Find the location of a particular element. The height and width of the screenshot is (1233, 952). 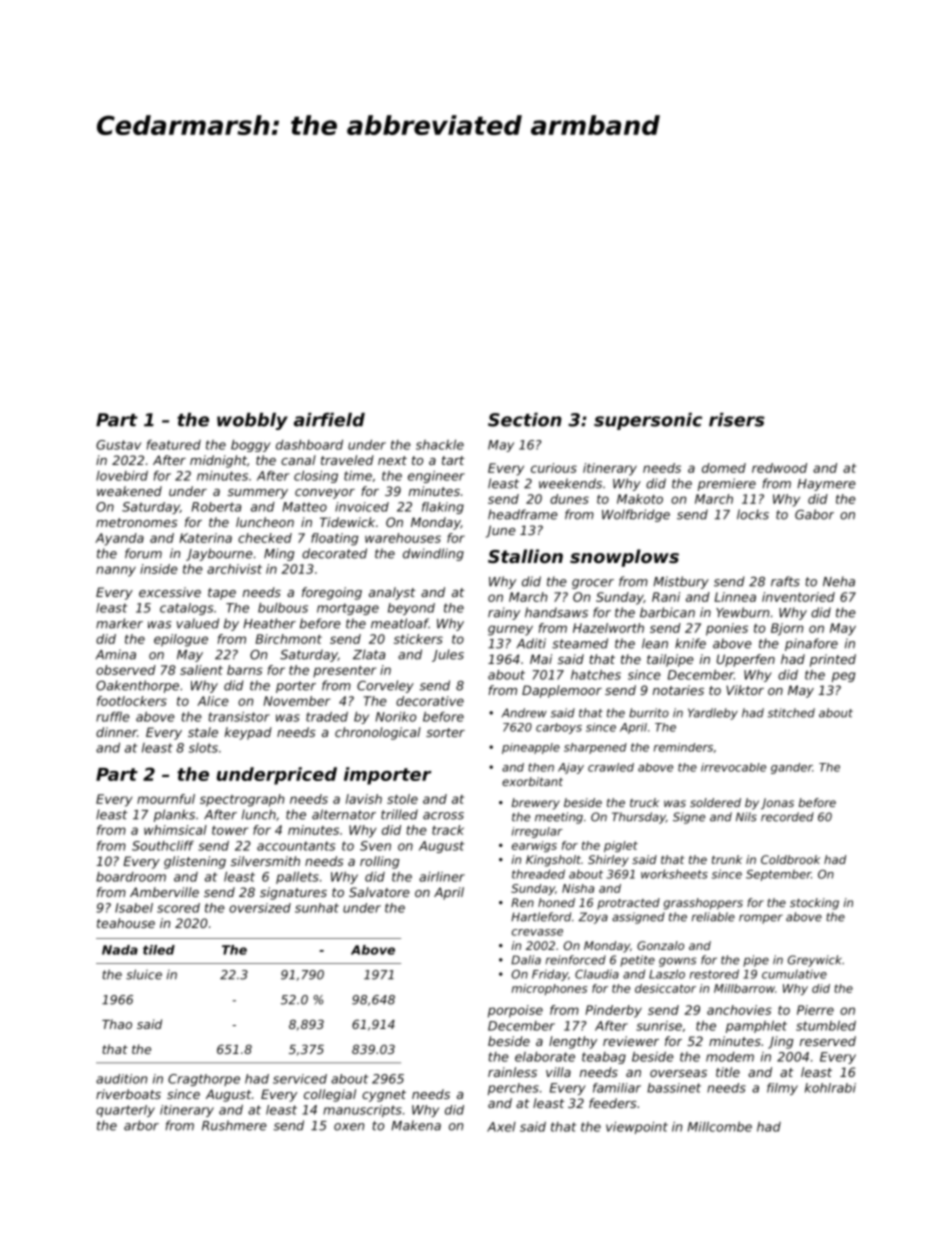

Gustav is located at coordinates (118, 445).
